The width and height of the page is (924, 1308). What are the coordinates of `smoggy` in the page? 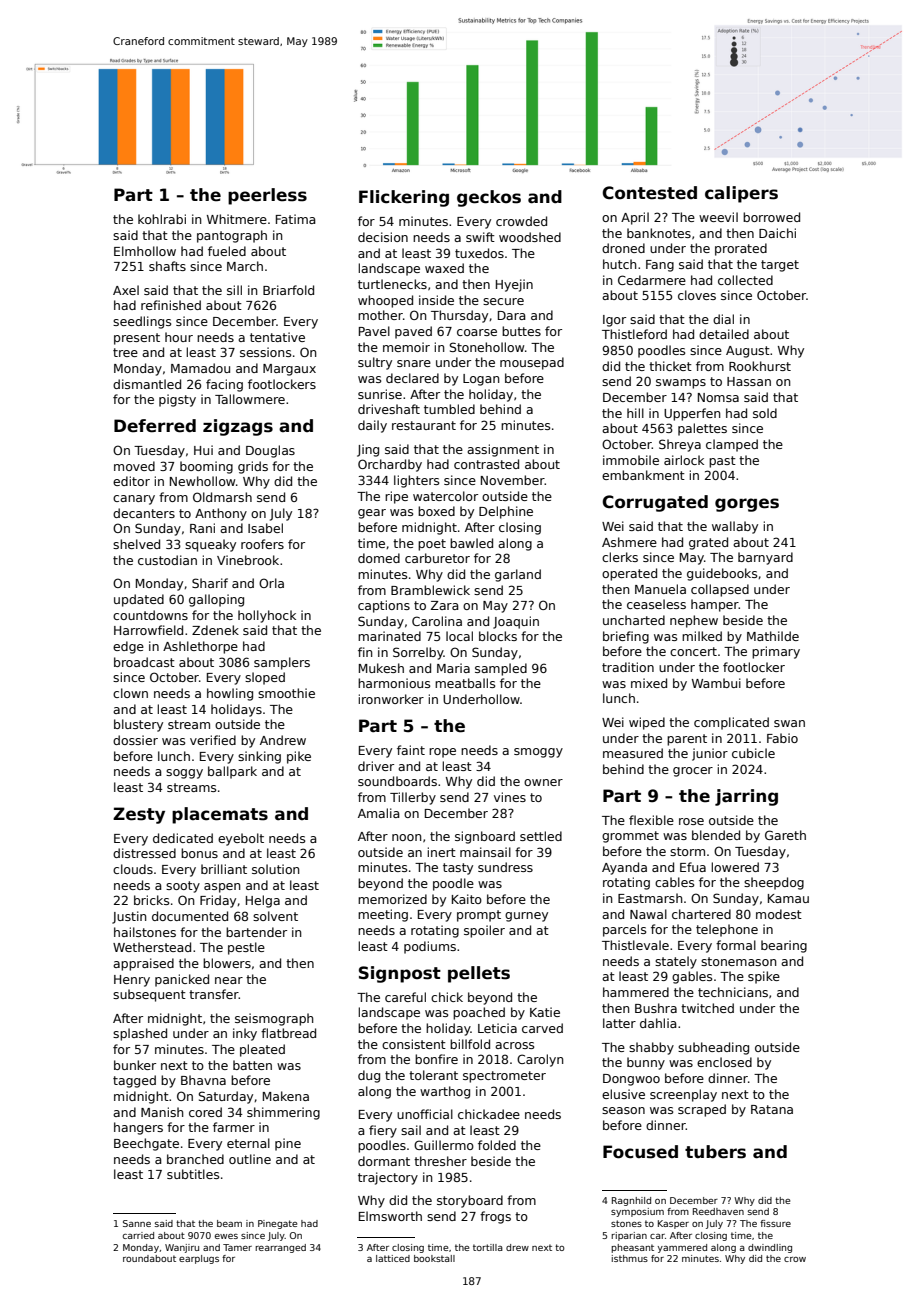 It's located at (538, 753).
